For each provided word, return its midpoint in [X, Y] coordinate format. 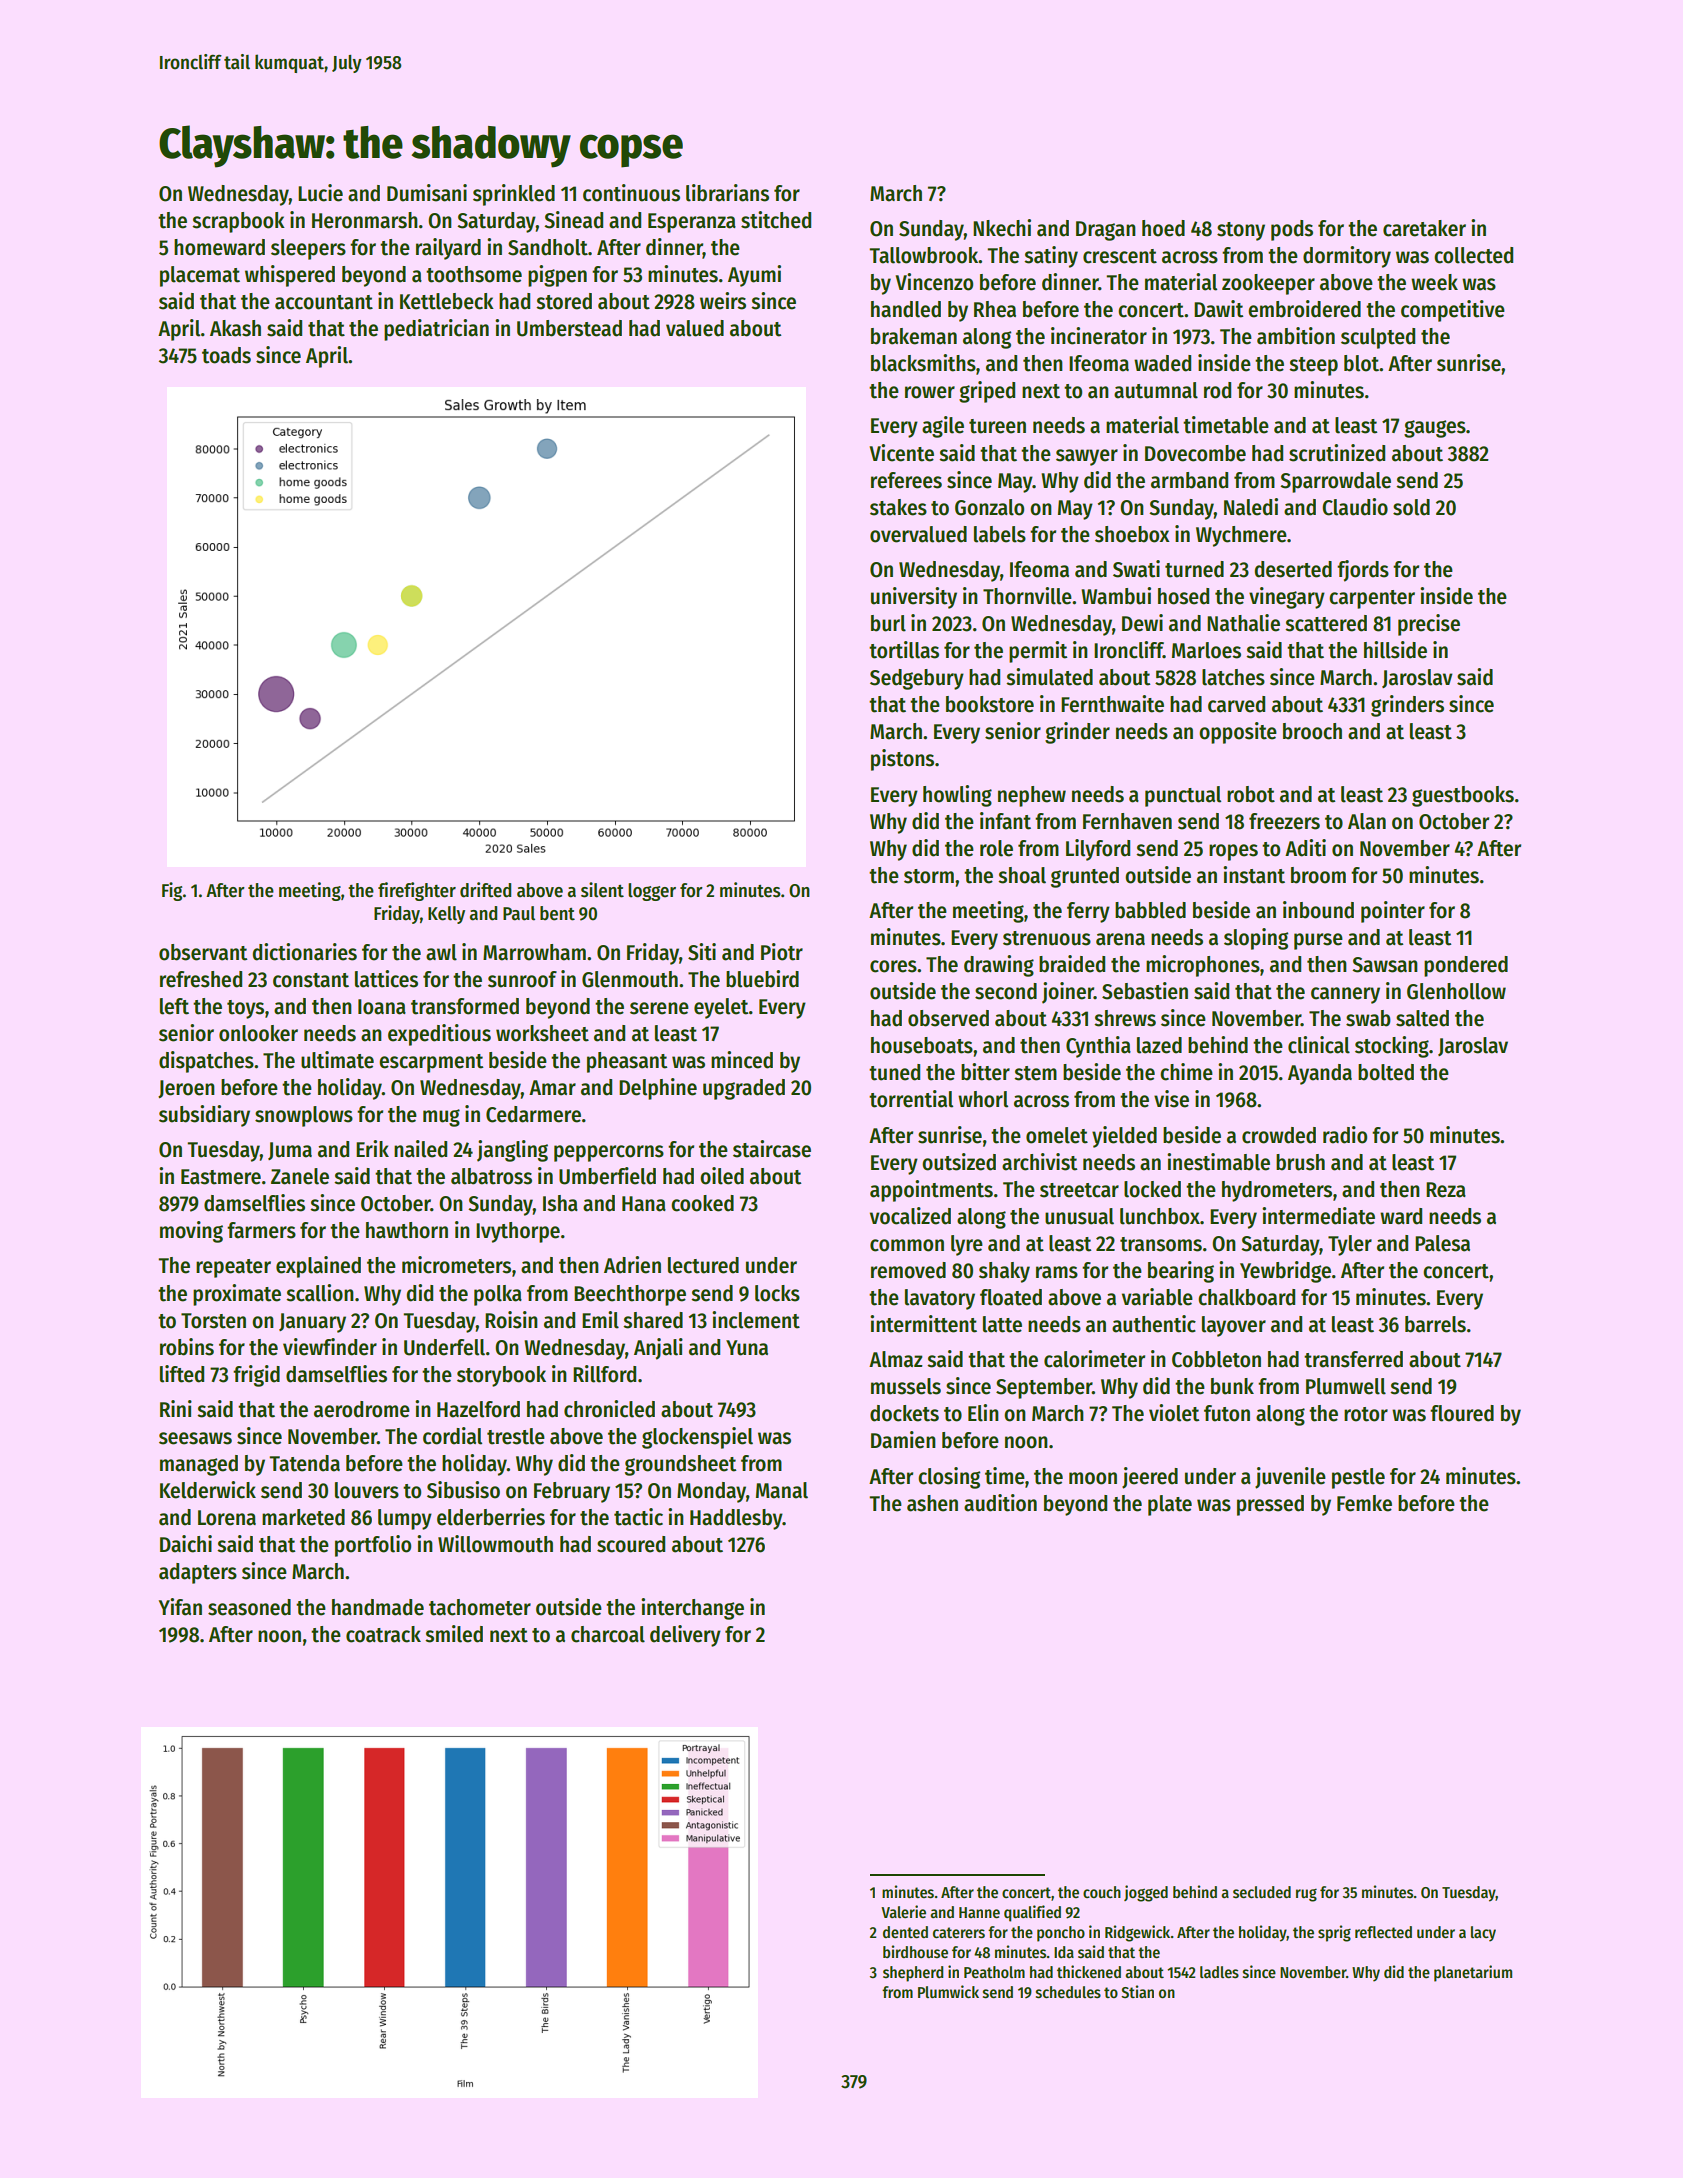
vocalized [910, 1216]
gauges [1435, 429]
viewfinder [330, 1347]
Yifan [180, 1607]
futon [1227, 1413]
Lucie [320, 193]
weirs [723, 301]
